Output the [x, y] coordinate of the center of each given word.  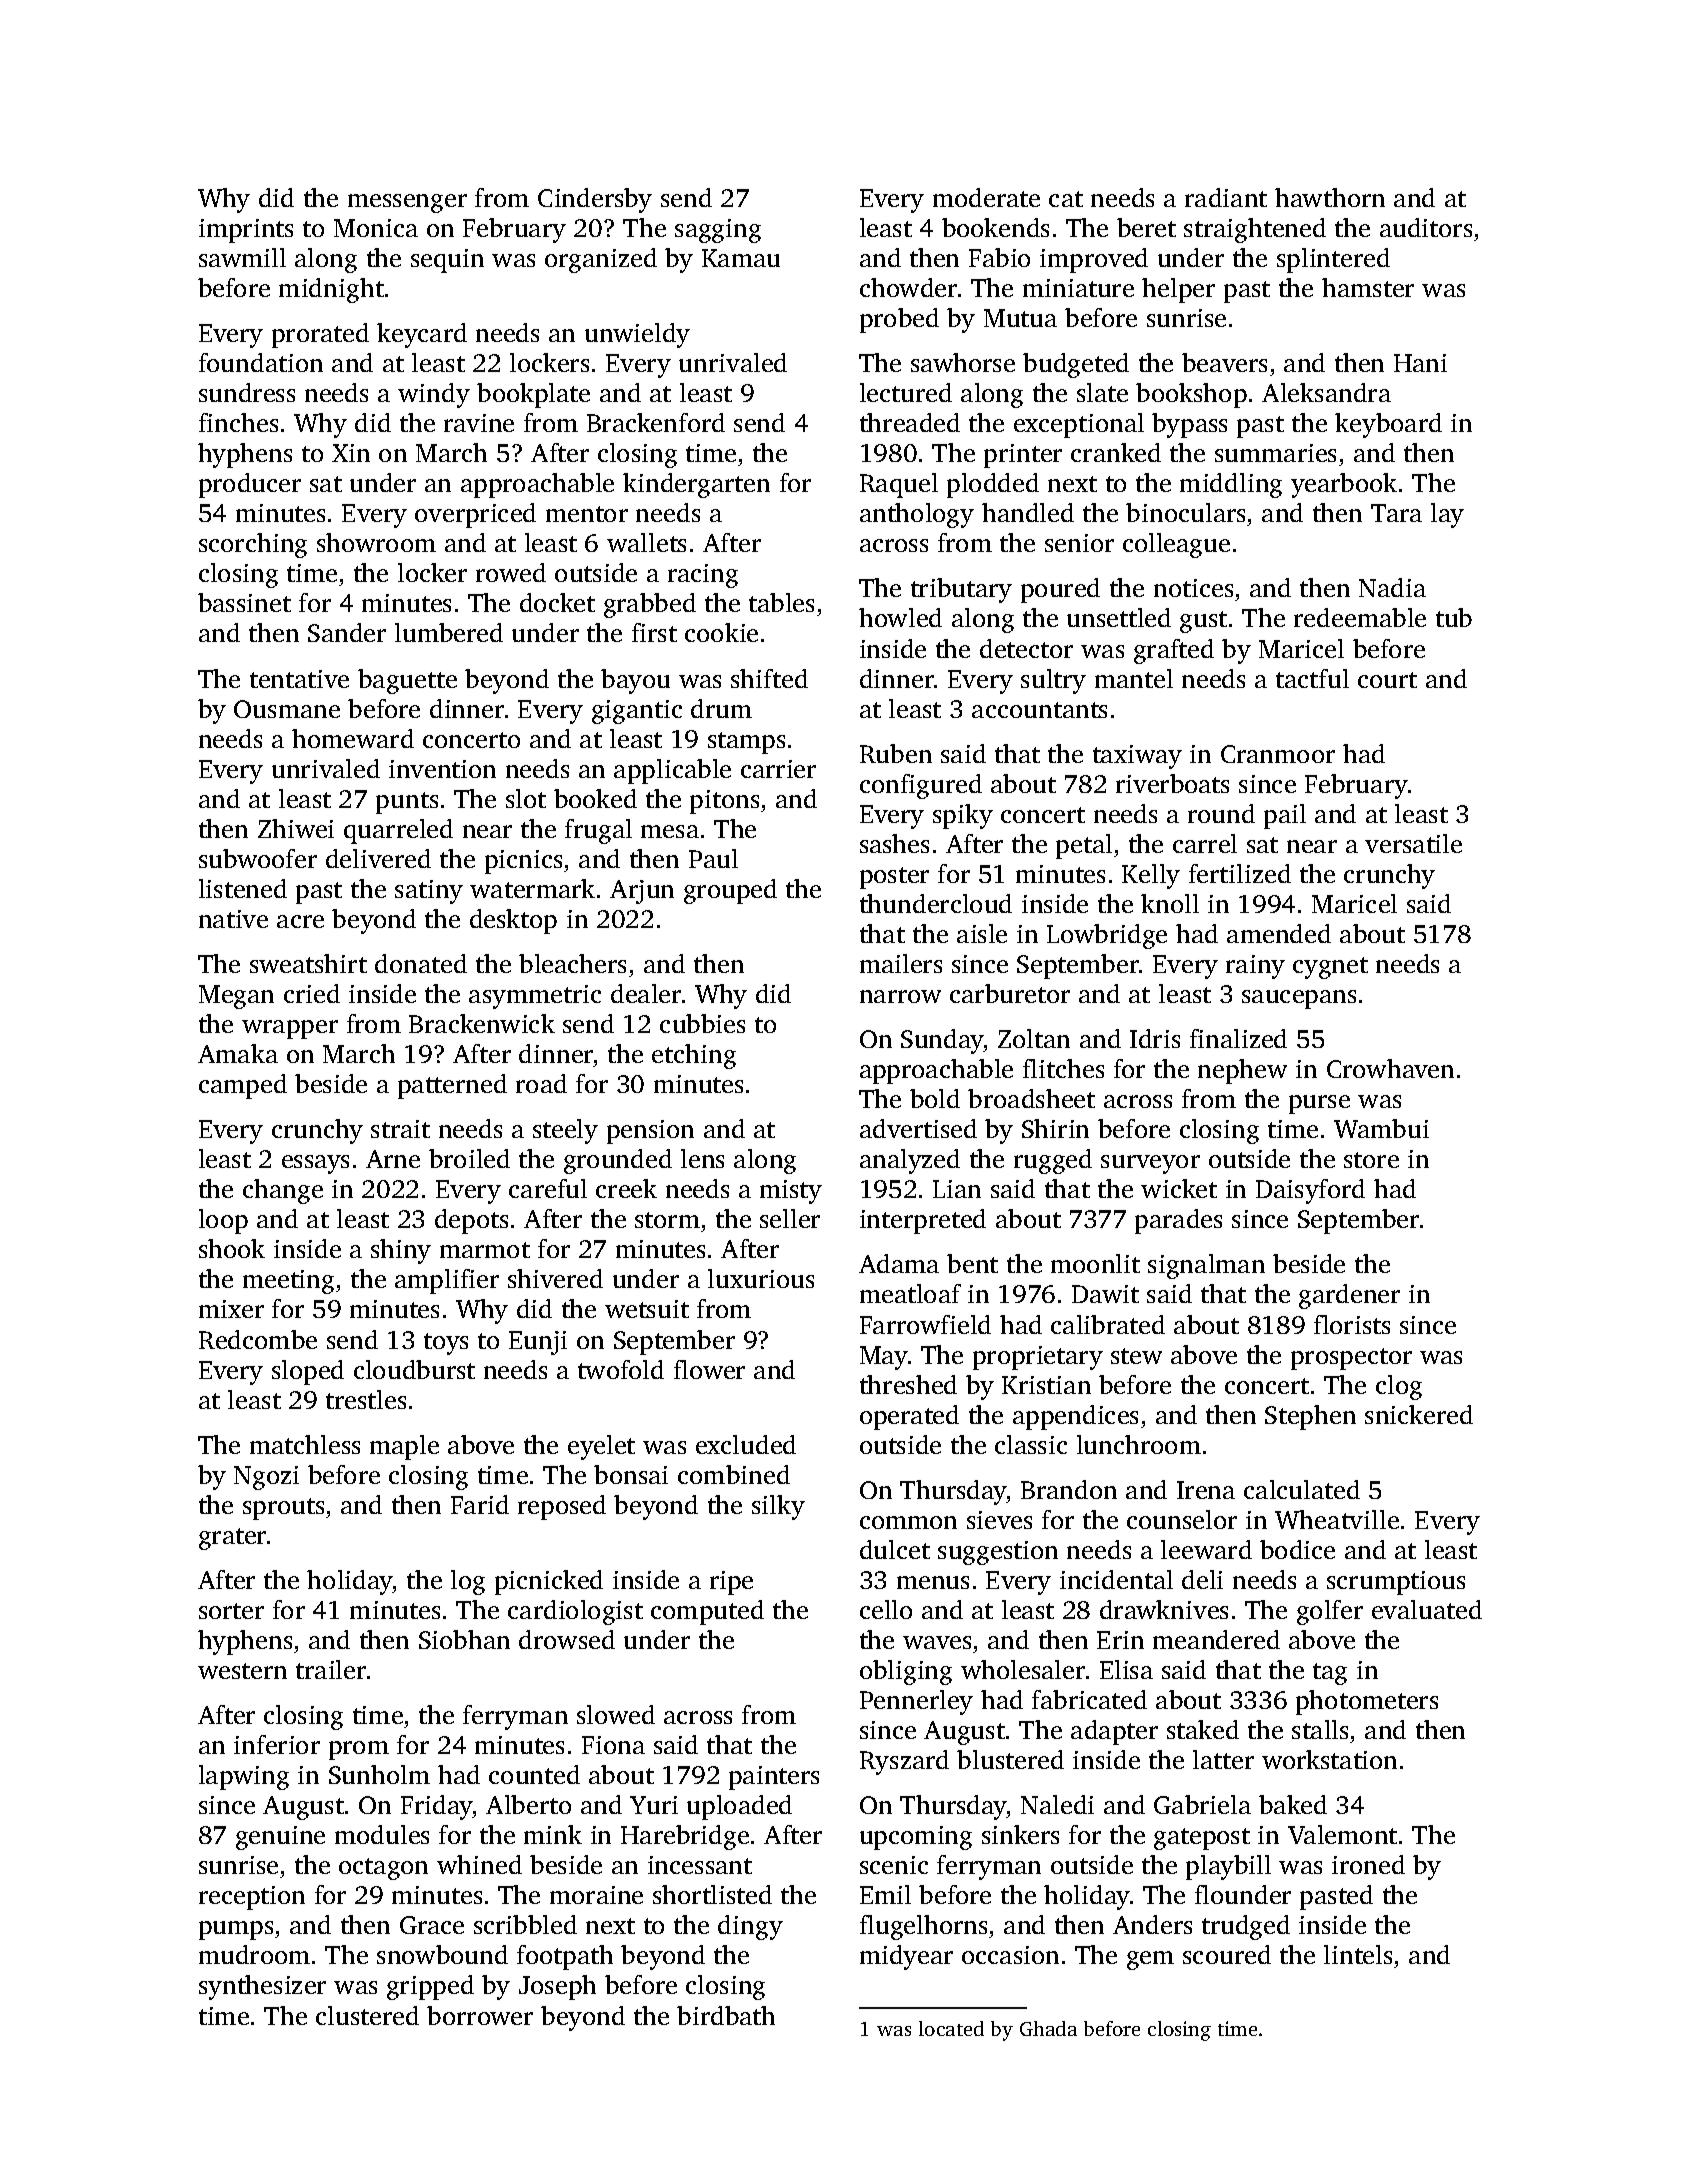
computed [707, 1612]
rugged [1053, 1161]
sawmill [242, 257]
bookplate [533, 395]
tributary [961, 590]
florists [1352, 1324]
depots [471, 1221]
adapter [1114, 1732]
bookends [995, 227]
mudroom [254, 1954]
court [1387, 680]
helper [1178, 290]
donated [421, 963]
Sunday [942, 1041]
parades [1178, 1221]
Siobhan [464, 1639]
